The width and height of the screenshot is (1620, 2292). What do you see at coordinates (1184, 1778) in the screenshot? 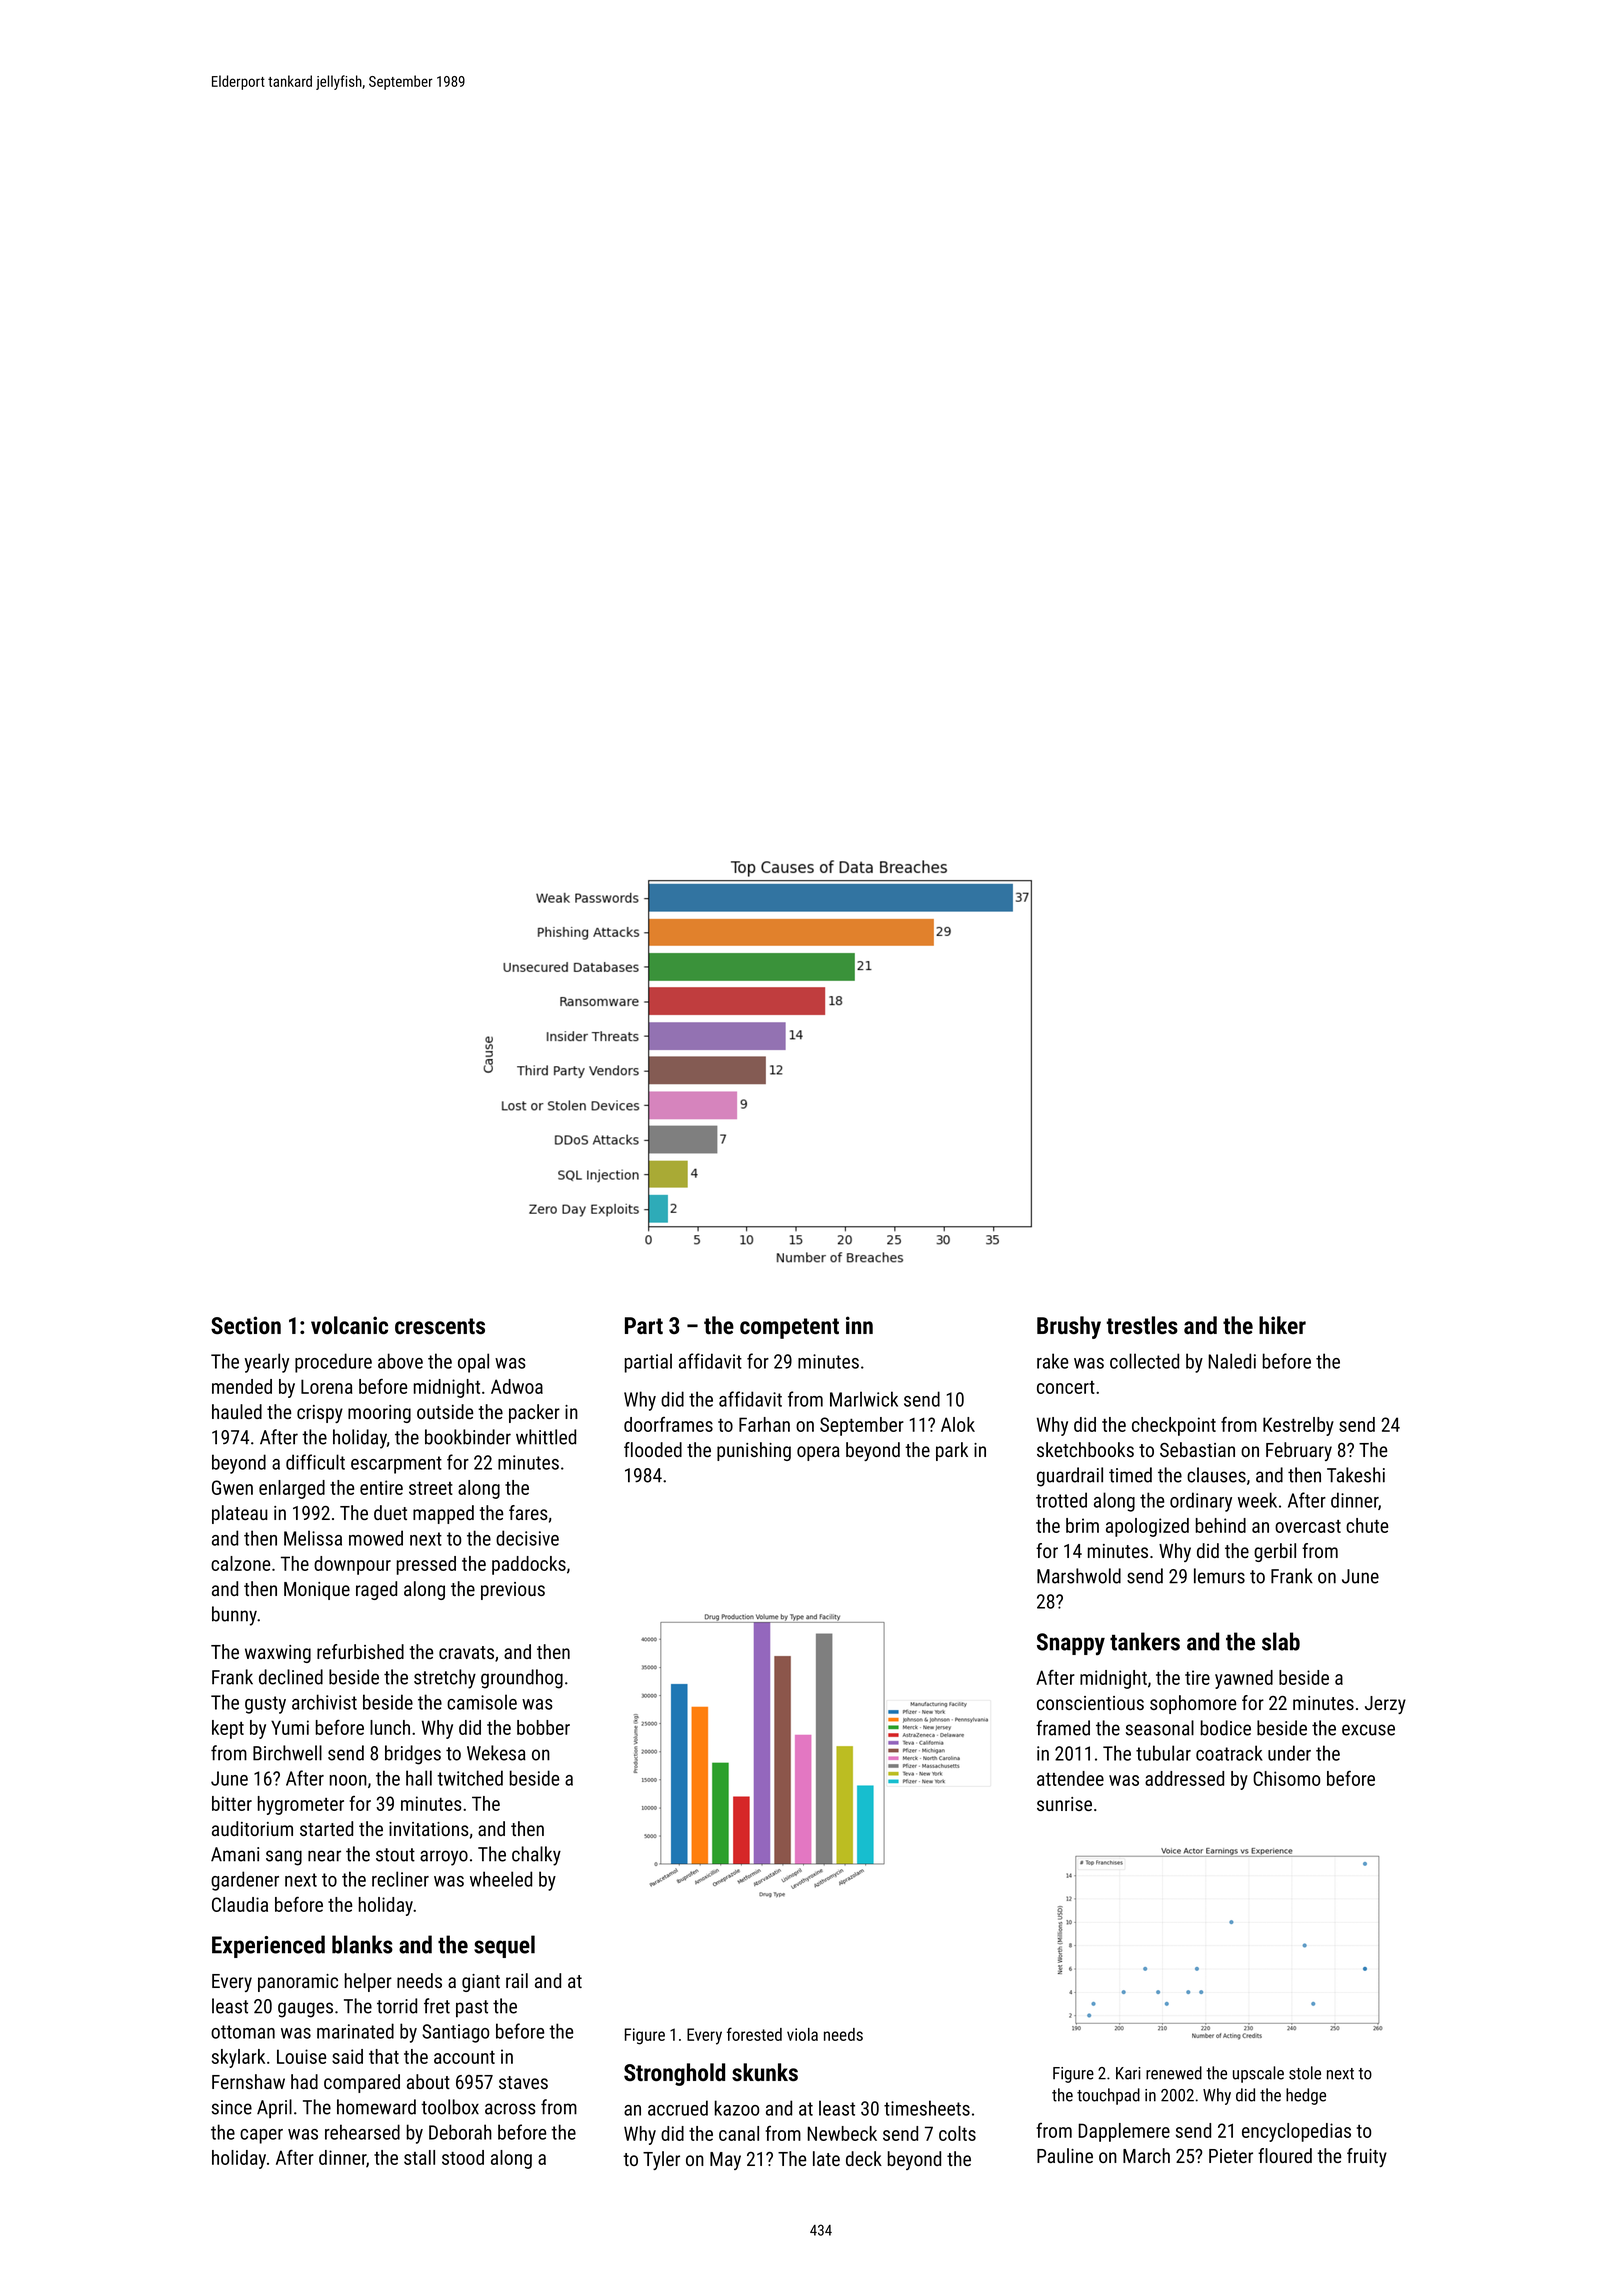
I see `addressed` at bounding box center [1184, 1778].
